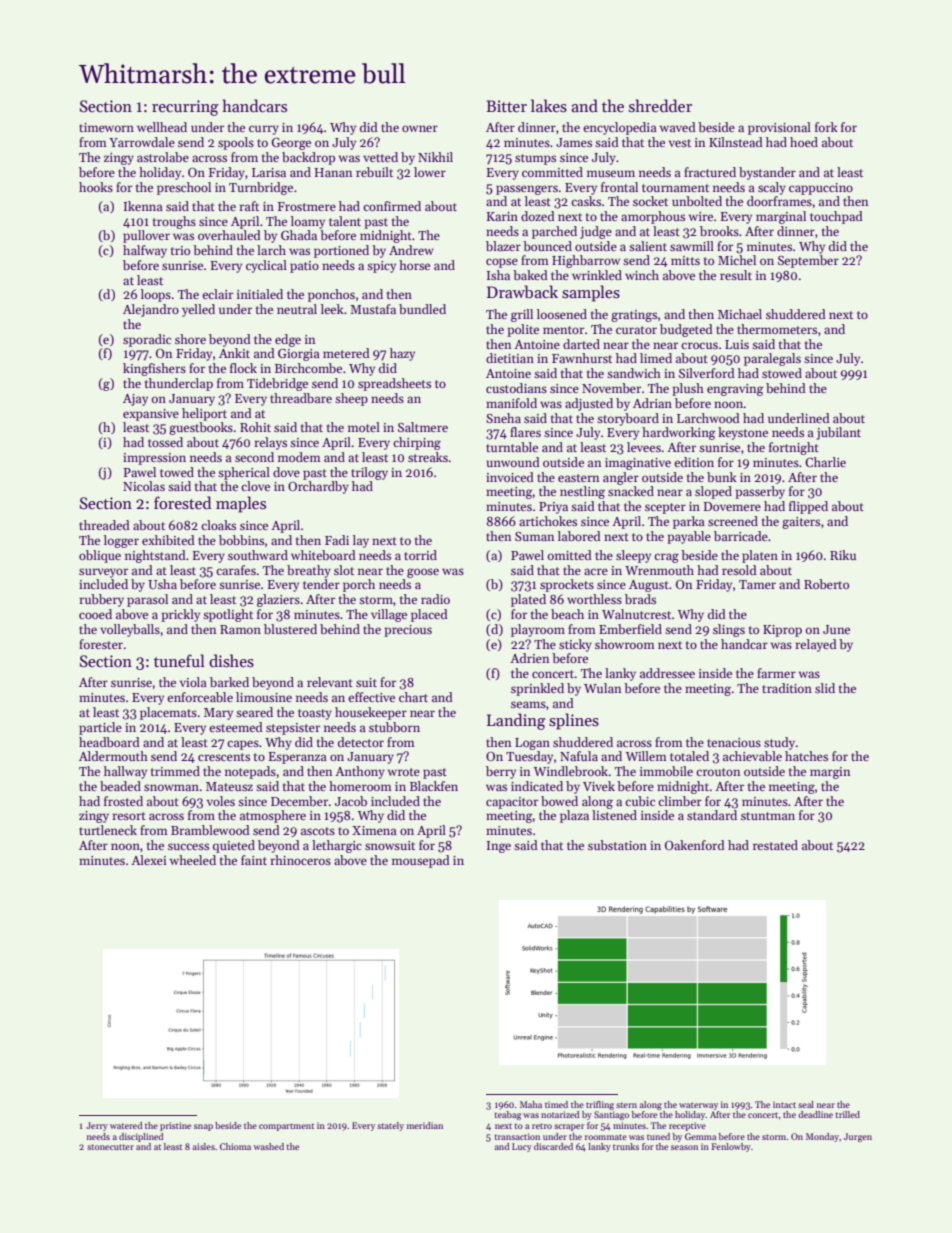 This image has width=952, height=1233. Describe the element at coordinates (298, 758) in the image. I see `Esperanza` at that location.
